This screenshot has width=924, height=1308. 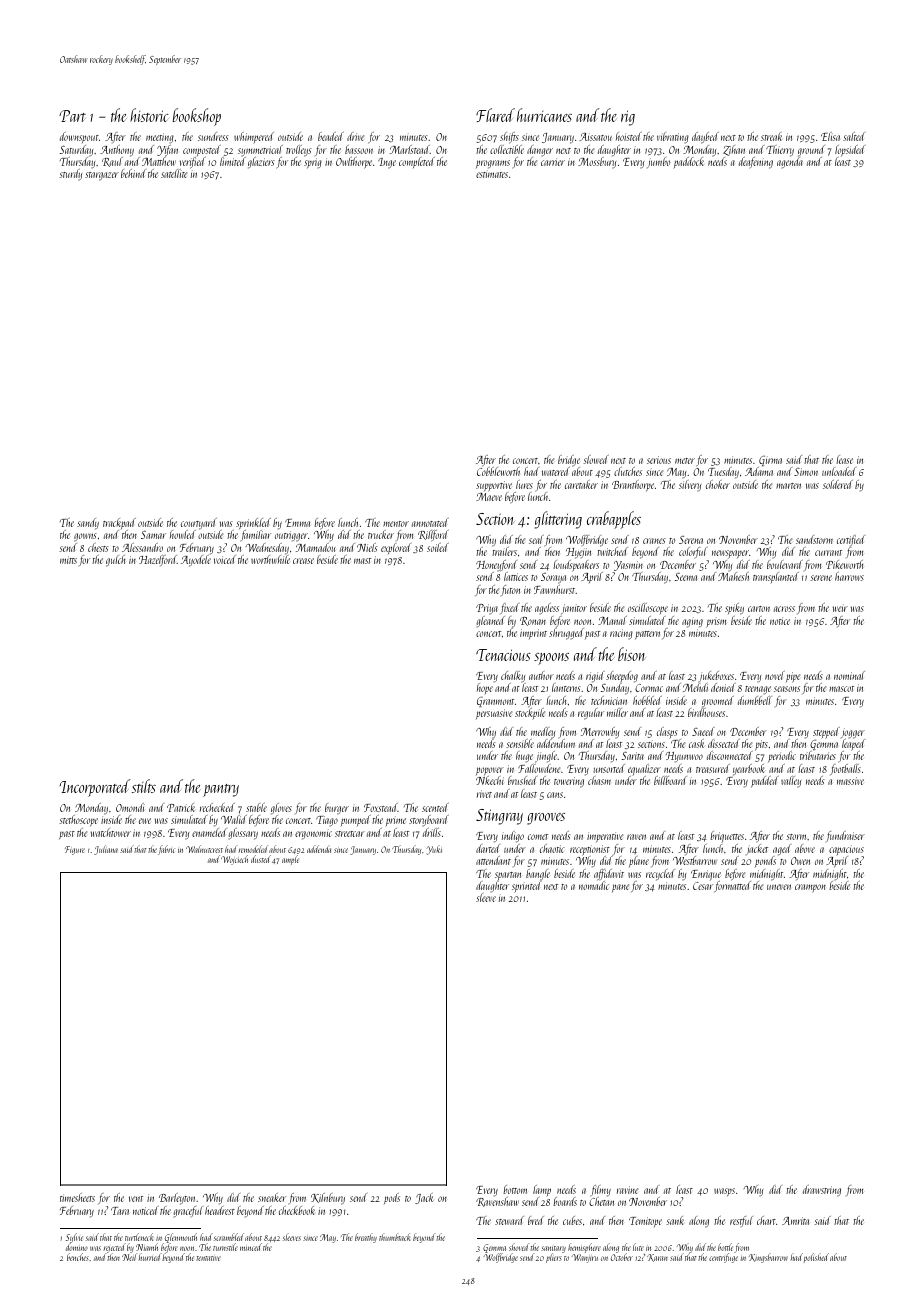 What do you see at coordinates (136, 1199) in the screenshot?
I see `vent` at bounding box center [136, 1199].
